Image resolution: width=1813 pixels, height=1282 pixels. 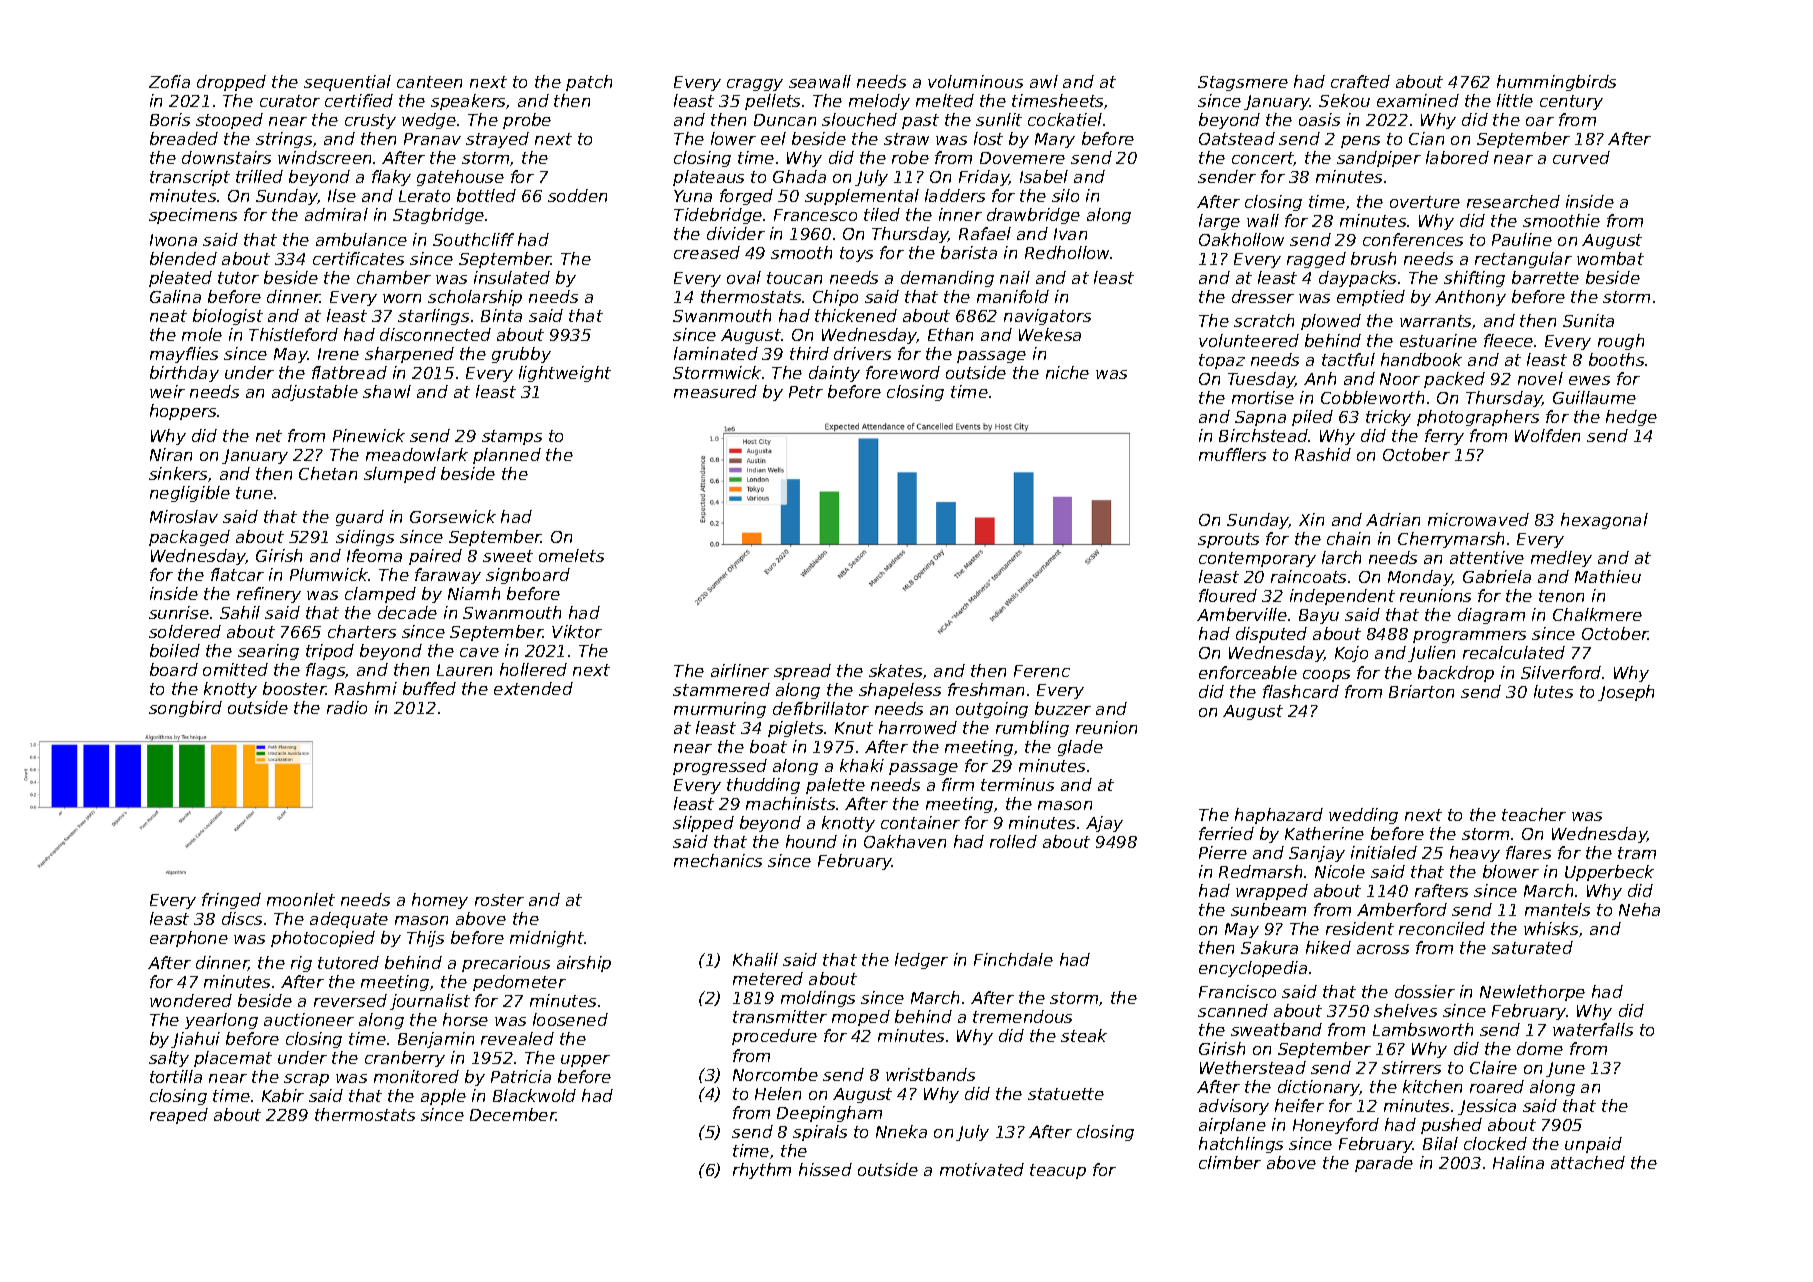 I want to click on Boris, so click(x=170, y=119).
